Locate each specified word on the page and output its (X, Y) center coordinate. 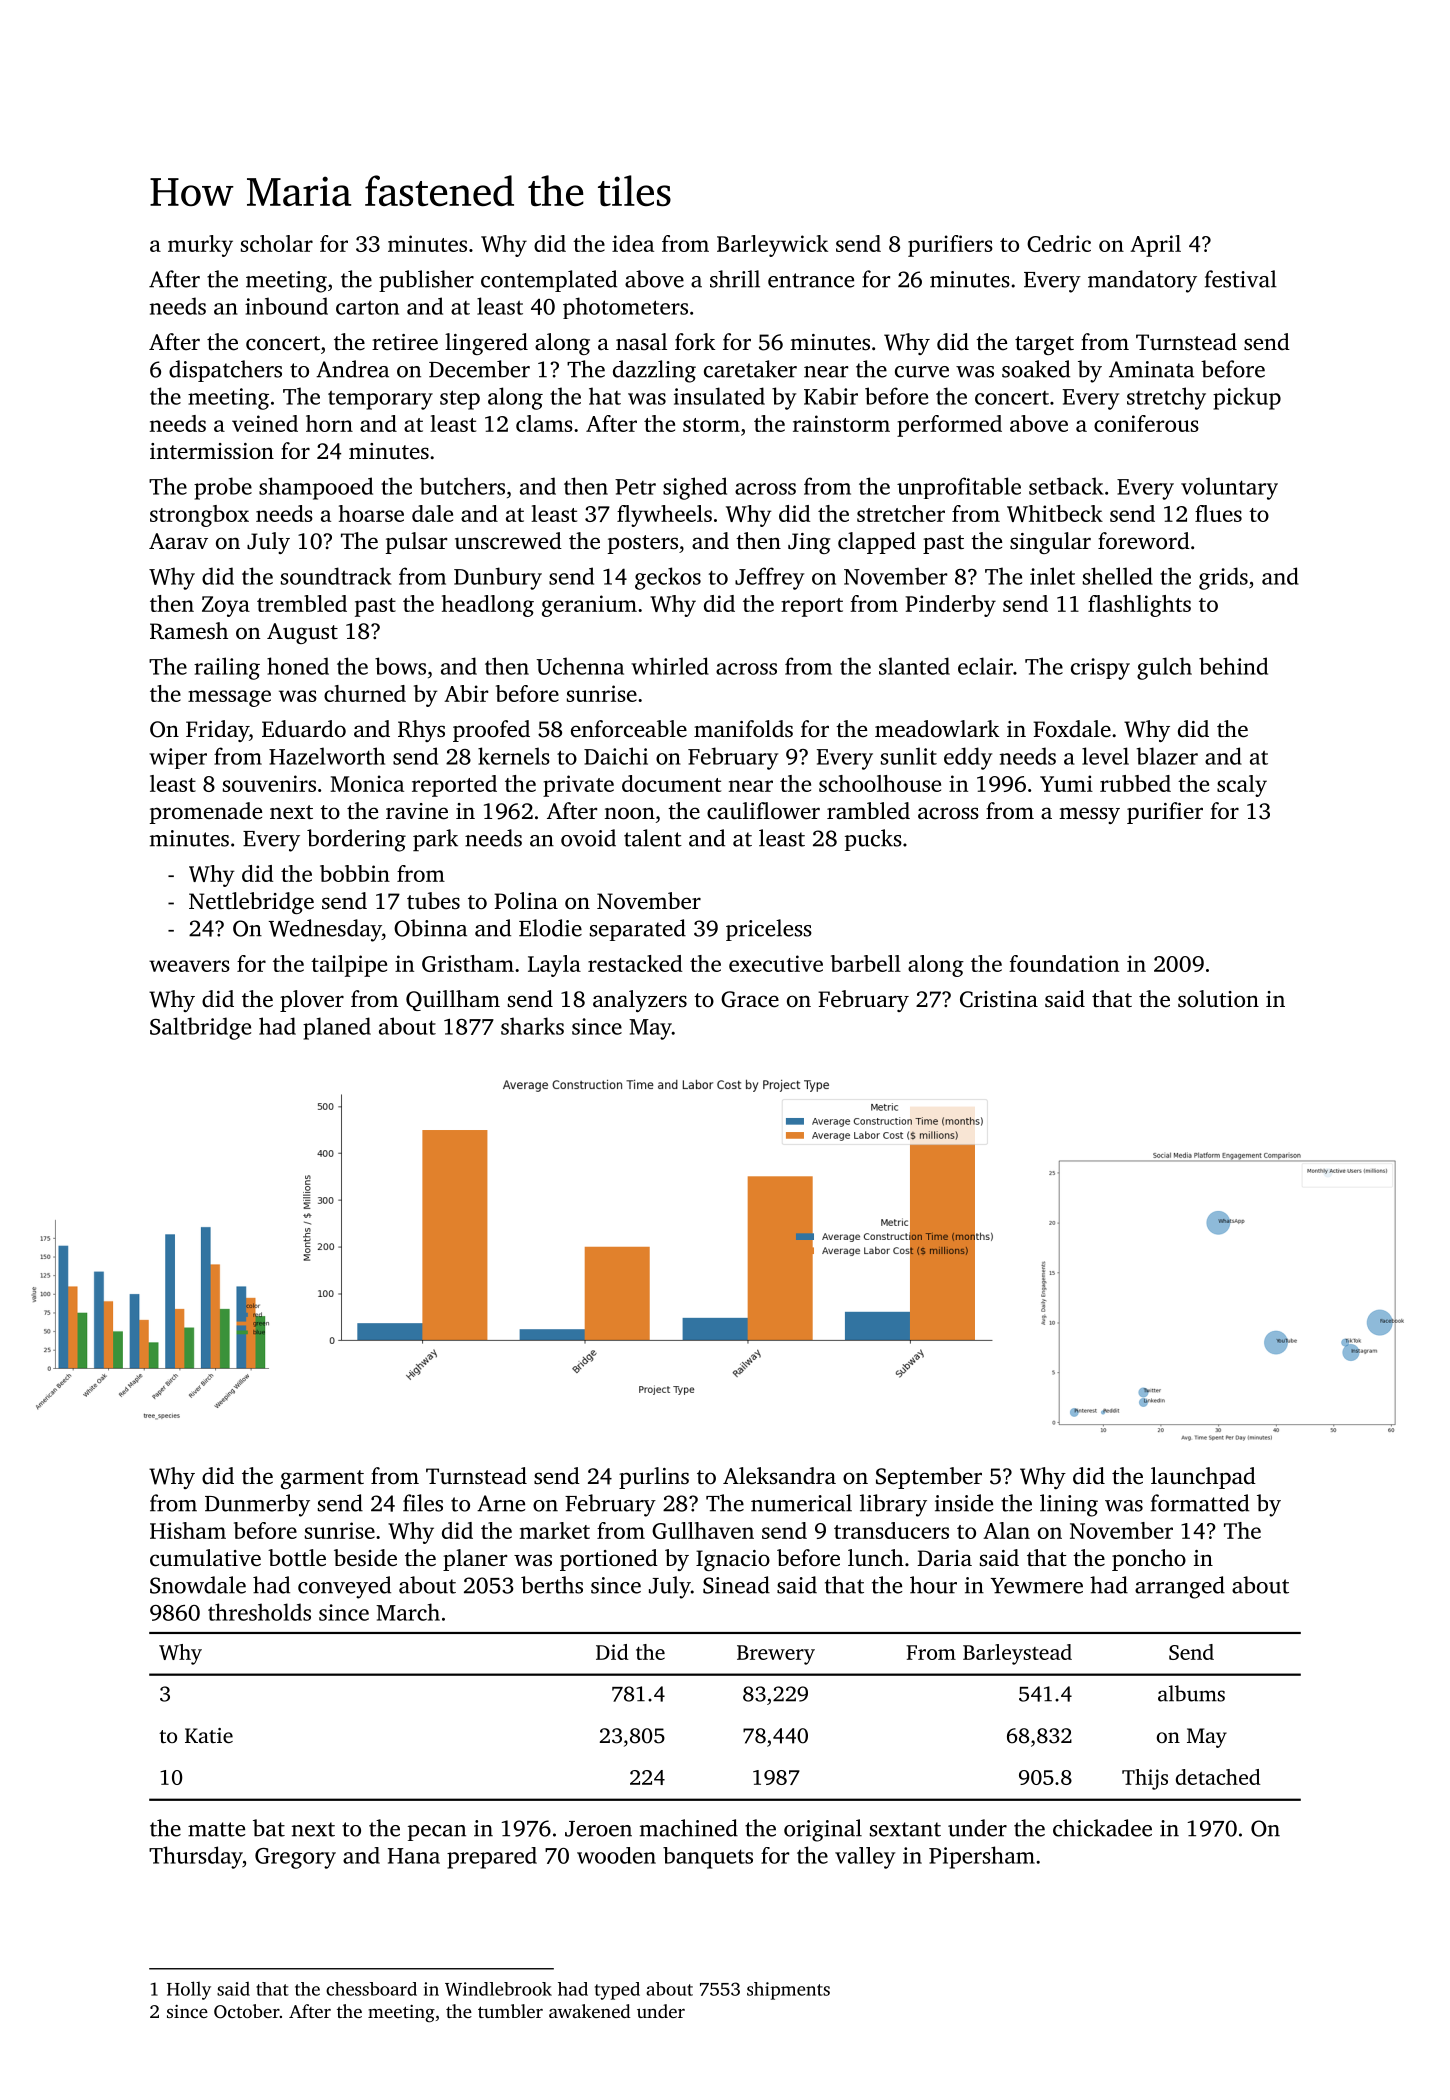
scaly (1242, 786)
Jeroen (598, 1829)
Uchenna (580, 666)
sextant (905, 1829)
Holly (189, 1990)
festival (1241, 279)
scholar (277, 243)
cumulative (205, 1558)
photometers (625, 308)
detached (1218, 1777)
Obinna (430, 928)
